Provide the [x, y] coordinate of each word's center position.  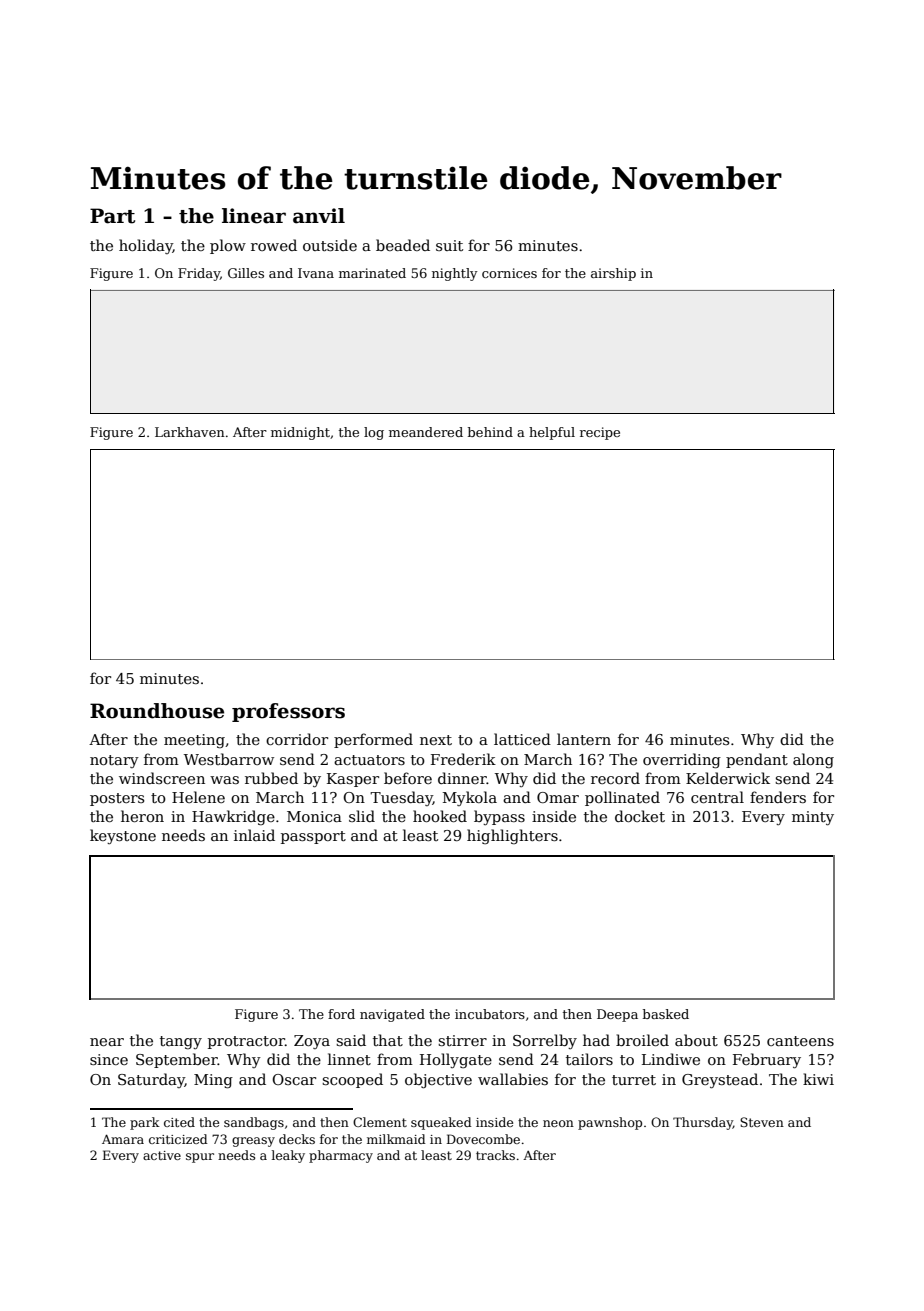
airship [613, 274]
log [374, 433]
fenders [778, 797]
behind [490, 432]
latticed [522, 739]
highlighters [512, 837]
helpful [552, 433]
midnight [300, 433]
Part [112, 216]
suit [449, 245]
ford [341, 1014]
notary [114, 761]
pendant [757, 760]
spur [200, 1158]
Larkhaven [190, 432]
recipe [600, 433]
